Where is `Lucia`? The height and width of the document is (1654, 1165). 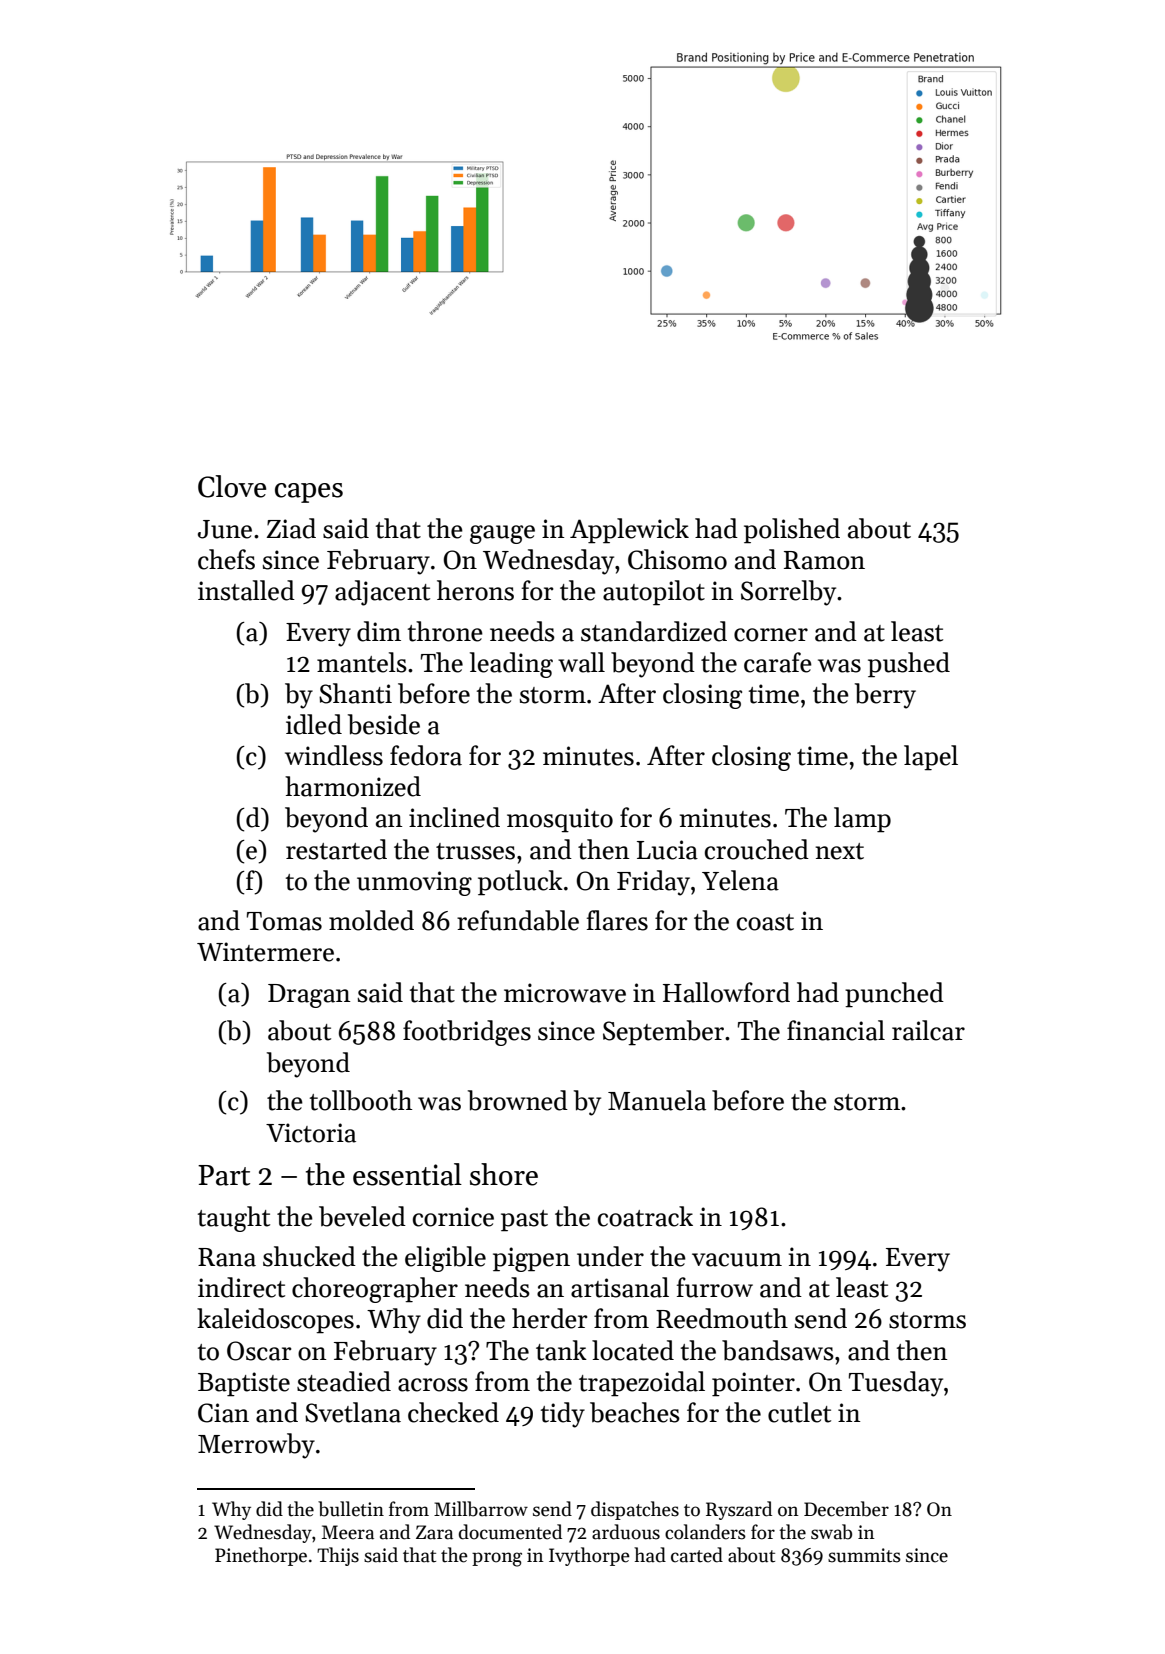 Lucia is located at coordinates (667, 850).
